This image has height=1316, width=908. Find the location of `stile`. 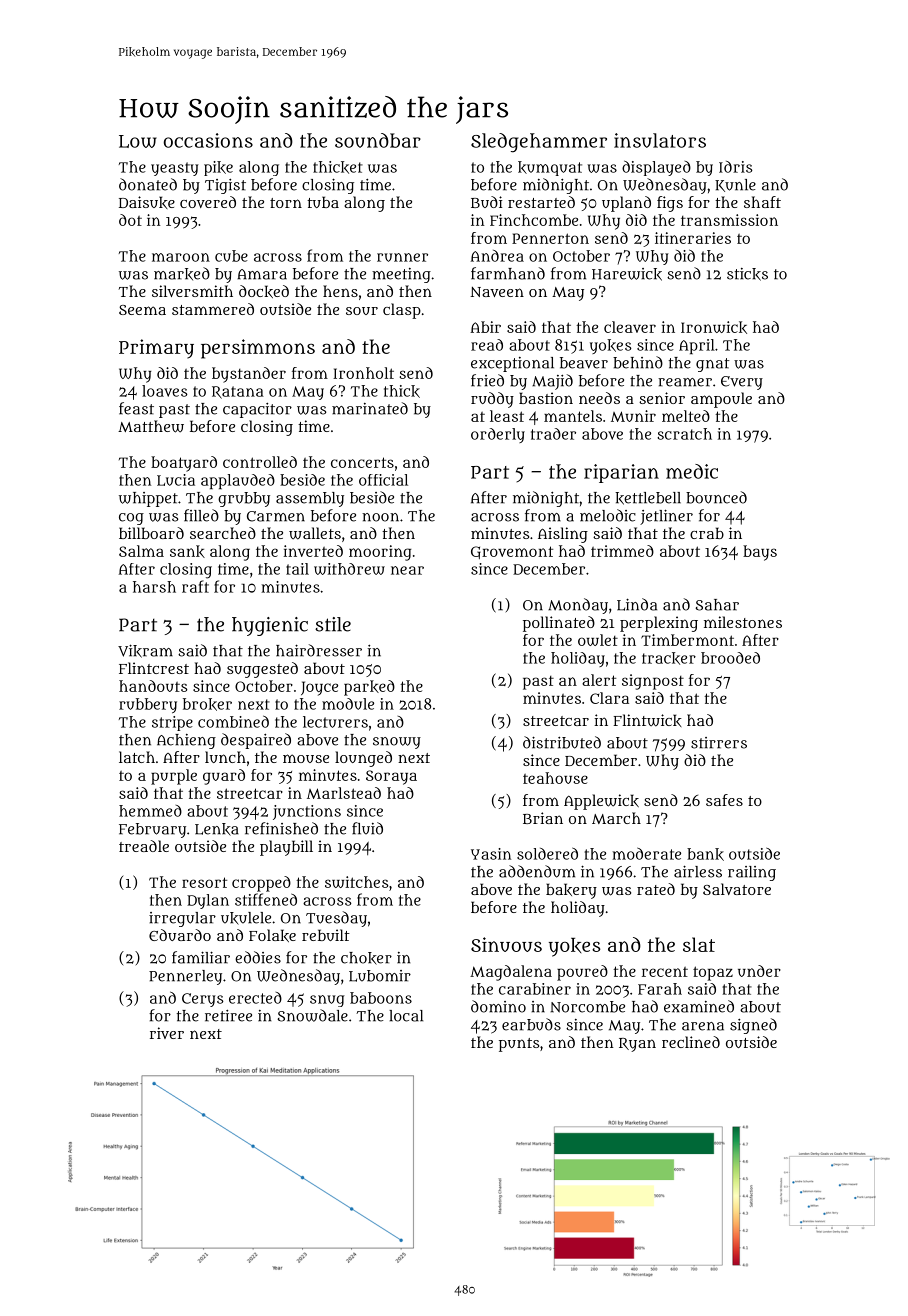

stile is located at coordinates (333, 624).
